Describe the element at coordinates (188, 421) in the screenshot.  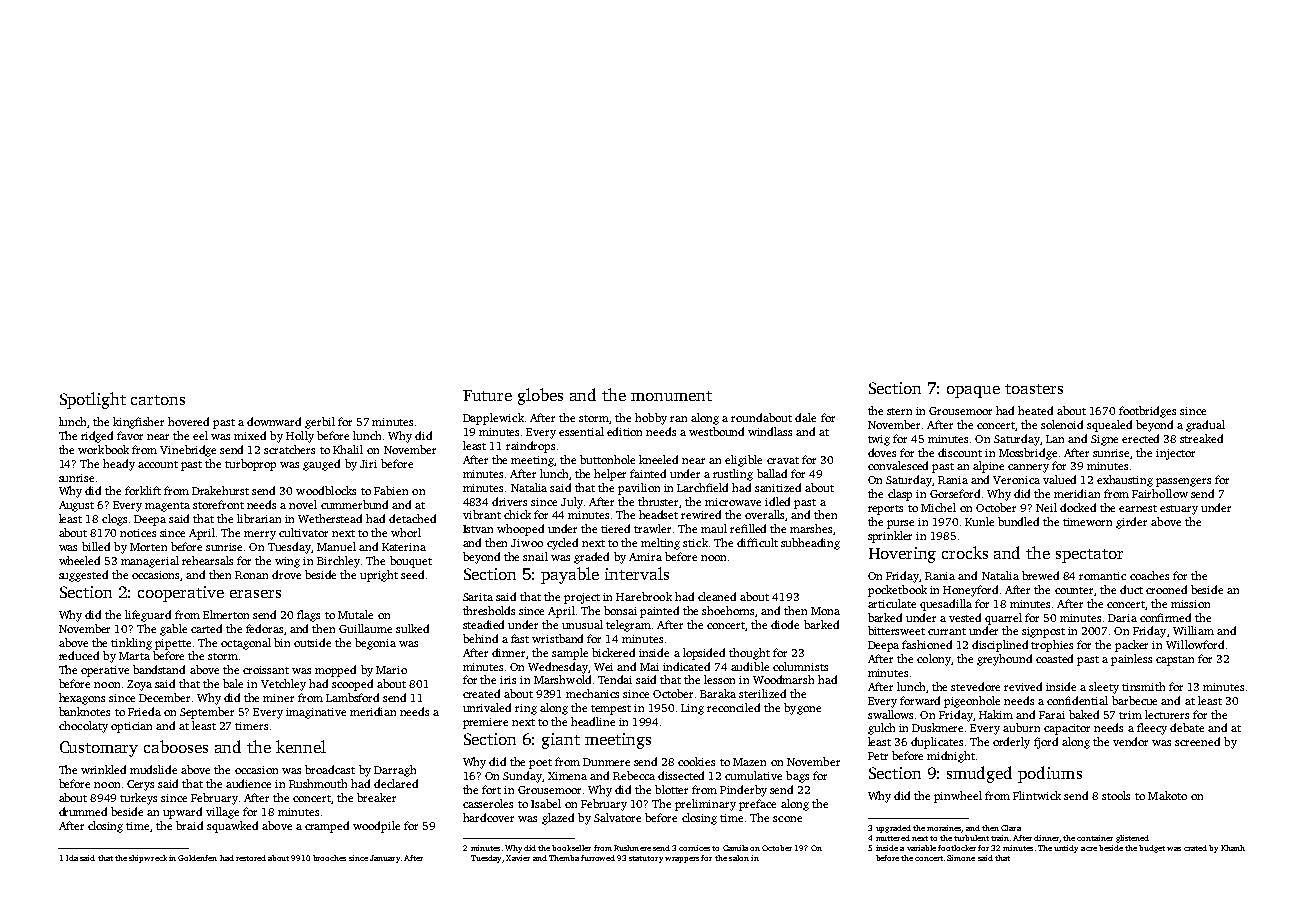
I see `hovered` at that location.
